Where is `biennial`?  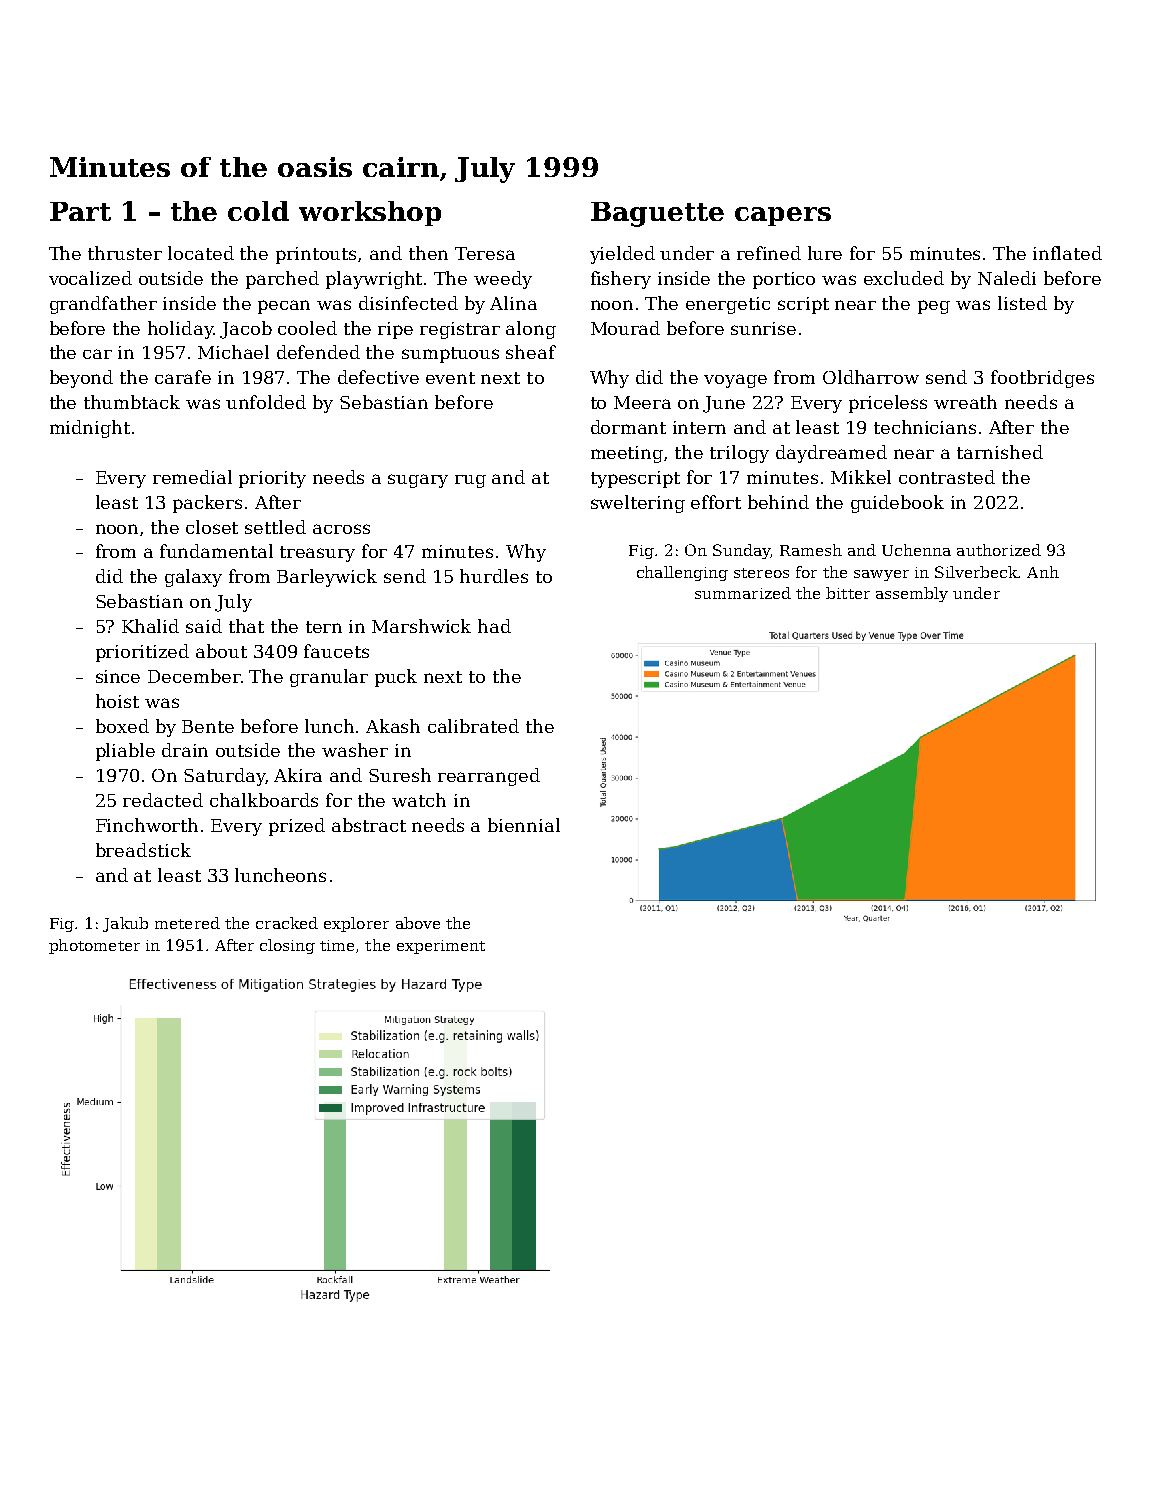 biennial is located at coordinates (524, 825).
